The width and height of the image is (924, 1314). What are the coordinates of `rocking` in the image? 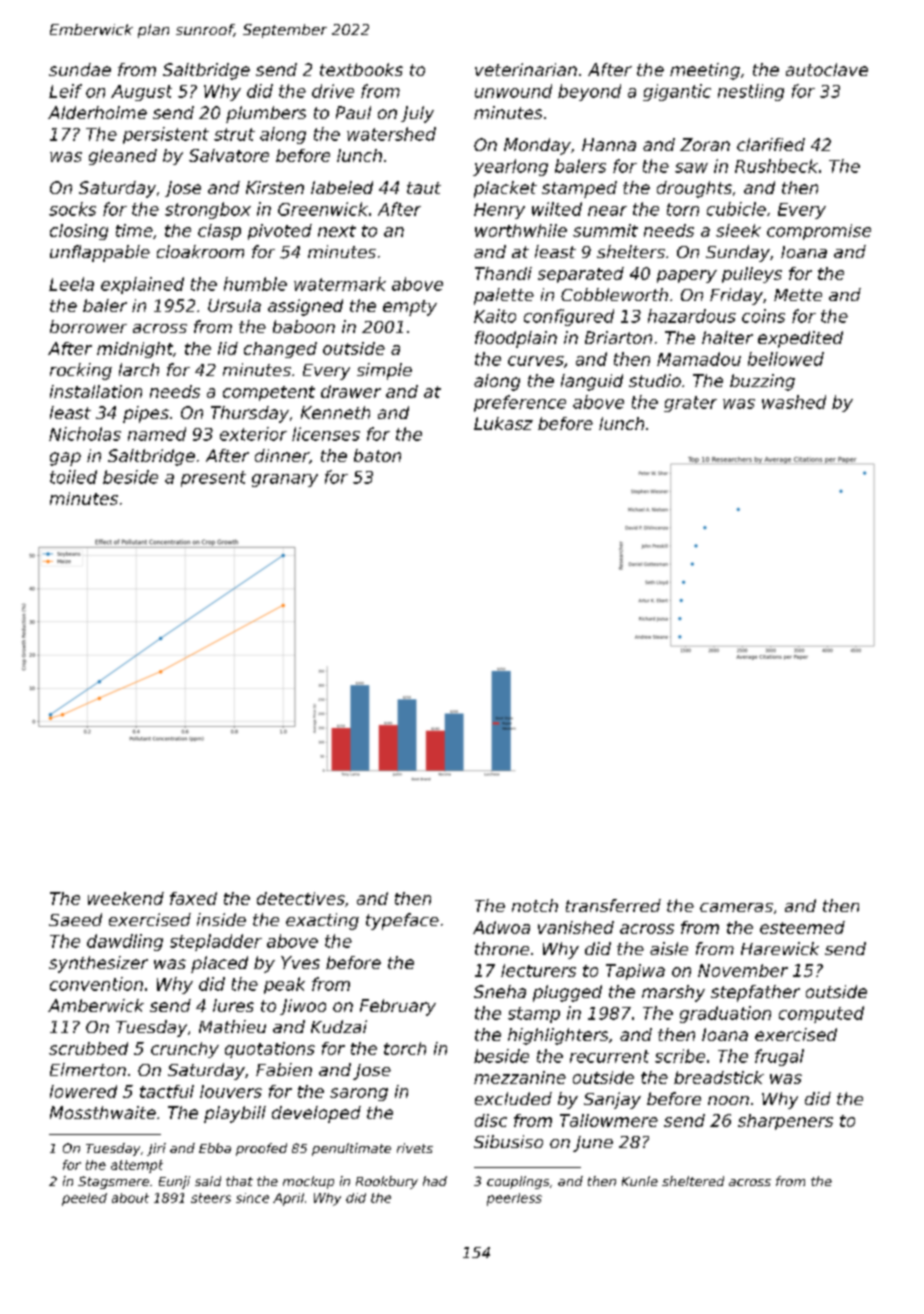 It's located at (81, 371).
